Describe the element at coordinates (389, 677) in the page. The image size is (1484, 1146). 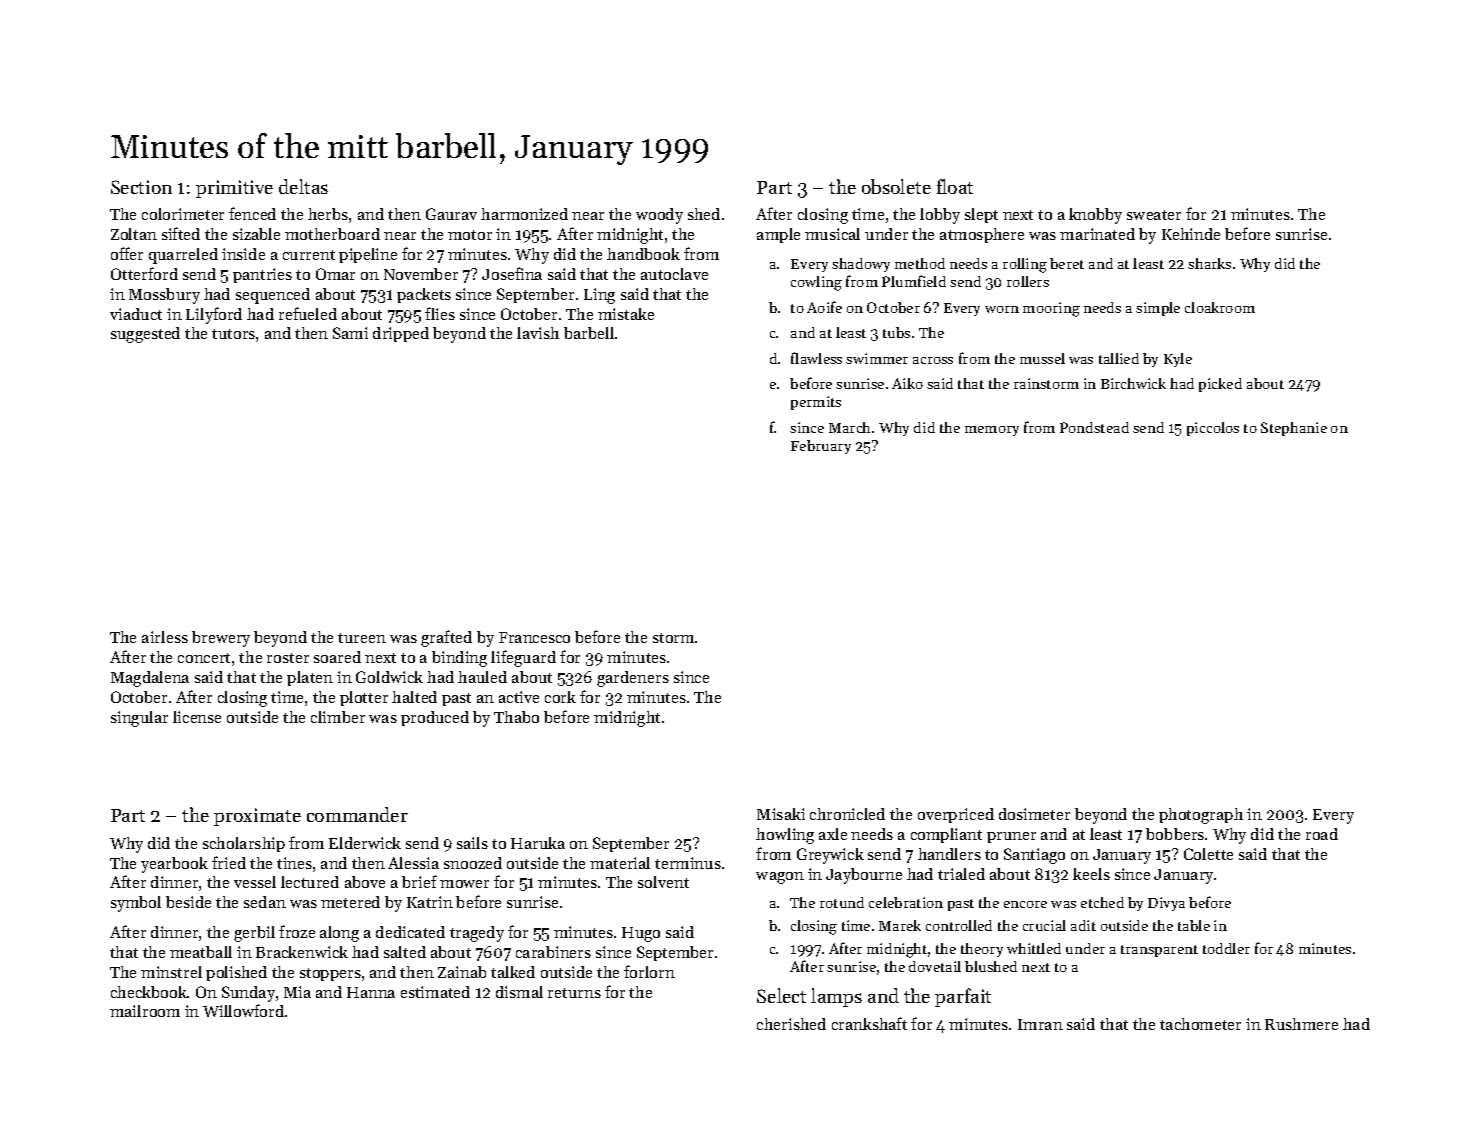
I see `Goldwick` at that location.
